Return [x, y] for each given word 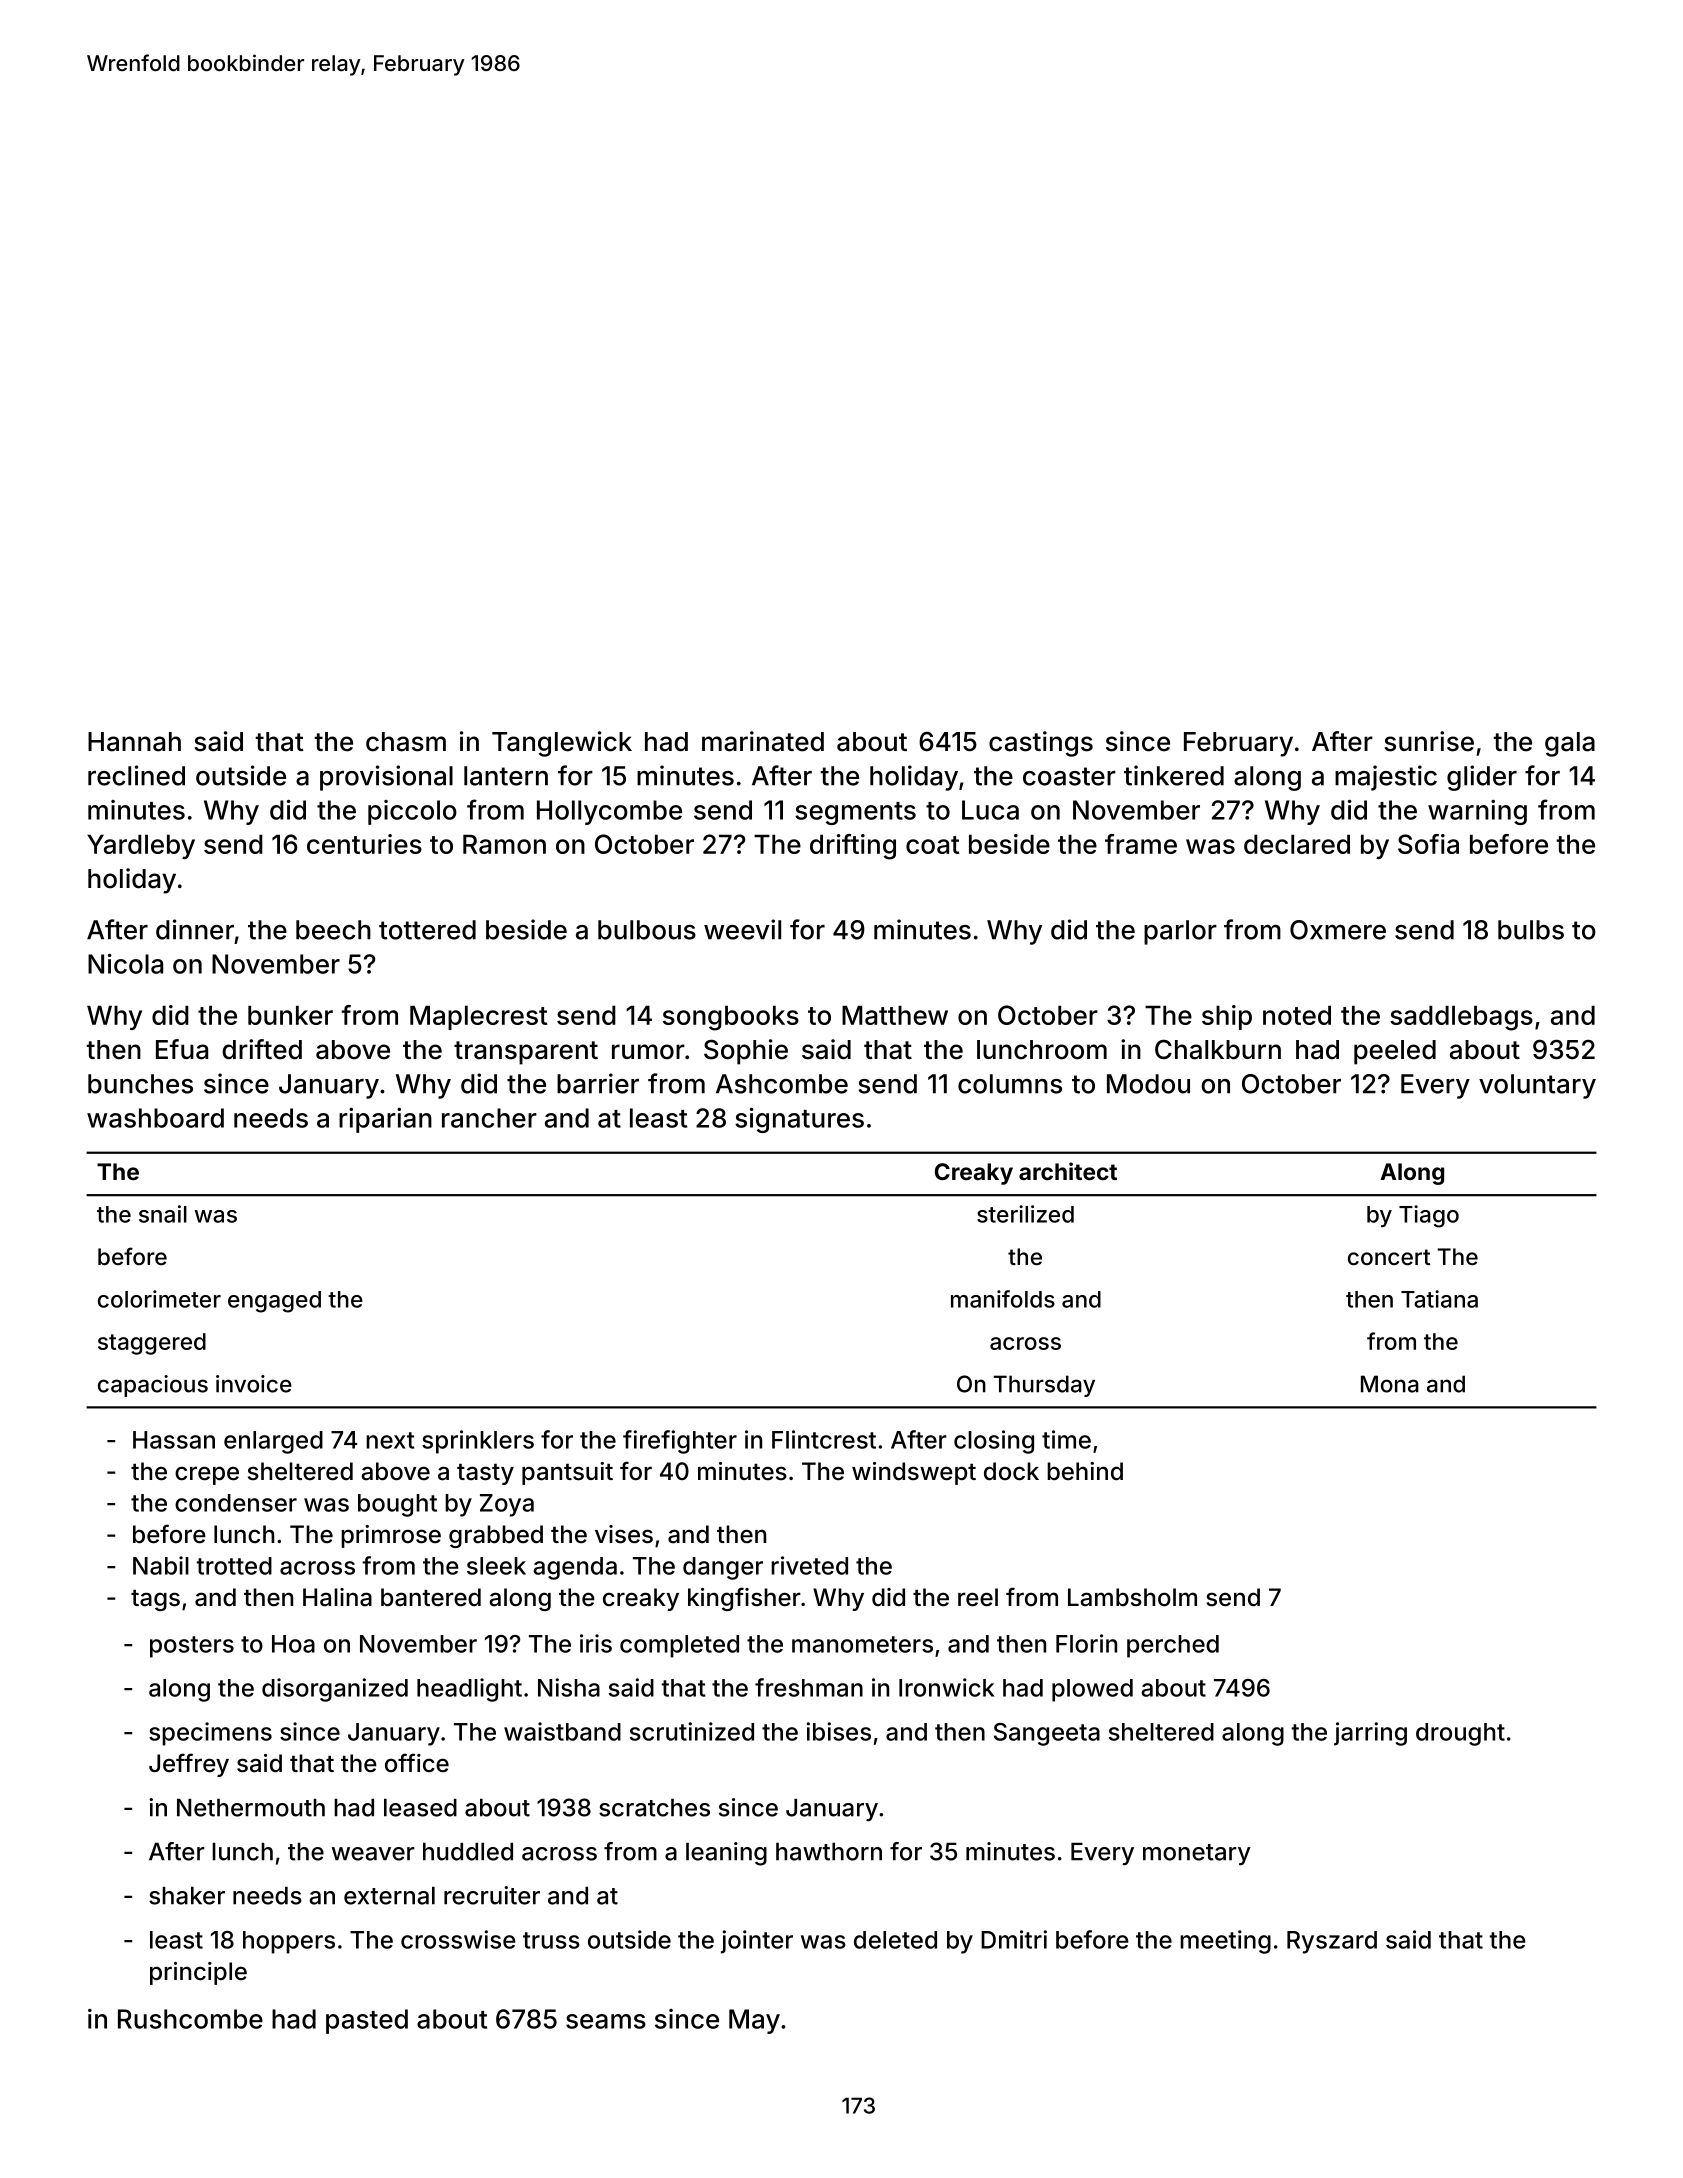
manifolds [1003, 1299]
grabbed [496, 1536]
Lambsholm [1132, 1597]
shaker [187, 1896]
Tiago [1429, 1216]
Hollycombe [609, 812]
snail [163, 1214]
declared [1297, 844]
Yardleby [141, 846]
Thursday [1044, 1386]
